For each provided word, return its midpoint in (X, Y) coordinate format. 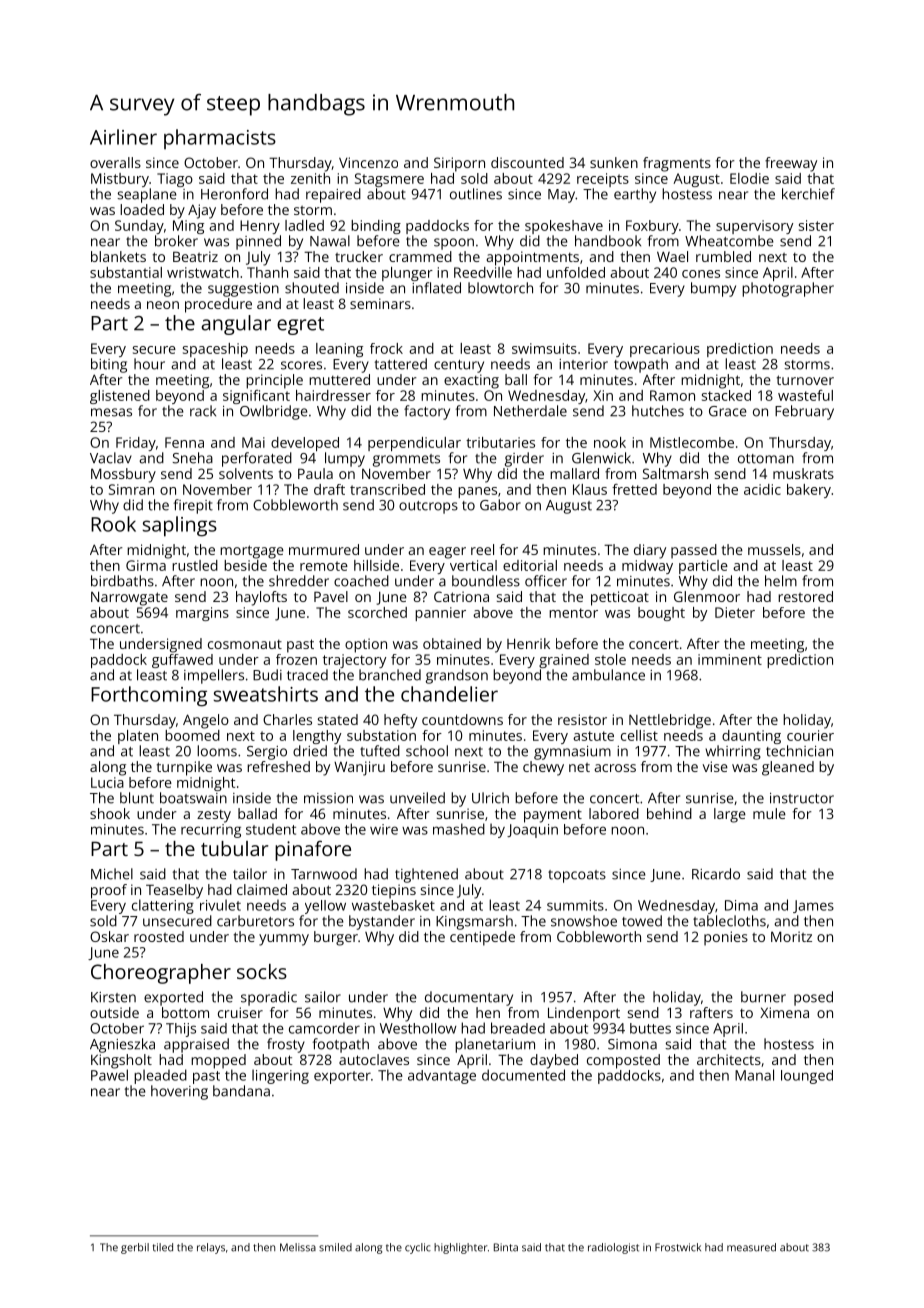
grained (564, 661)
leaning (339, 350)
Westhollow (418, 1028)
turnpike (184, 768)
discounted (527, 162)
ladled (304, 225)
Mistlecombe (692, 442)
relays (211, 1248)
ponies (726, 938)
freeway (791, 164)
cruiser (240, 1012)
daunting (751, 737)
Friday (136, 444)
